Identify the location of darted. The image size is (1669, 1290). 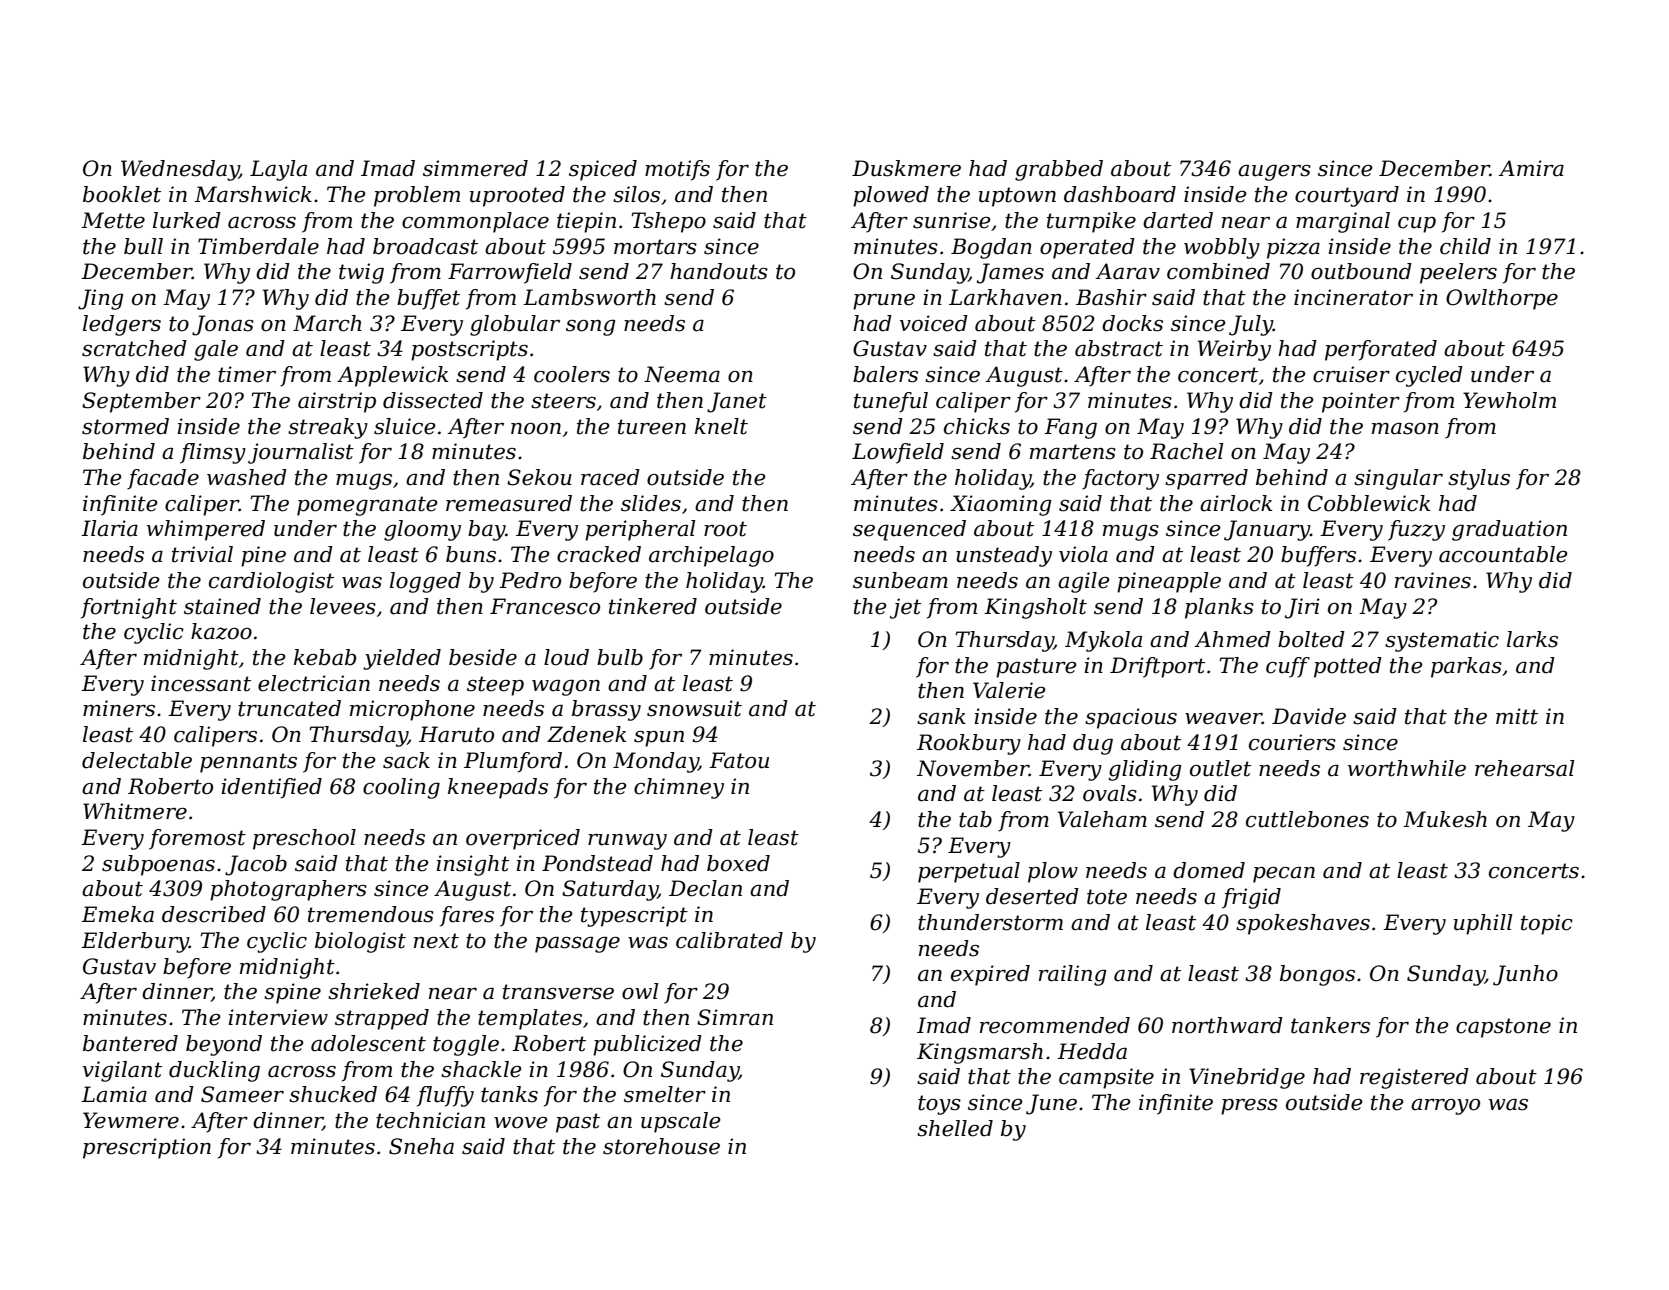
(1178, 220).
